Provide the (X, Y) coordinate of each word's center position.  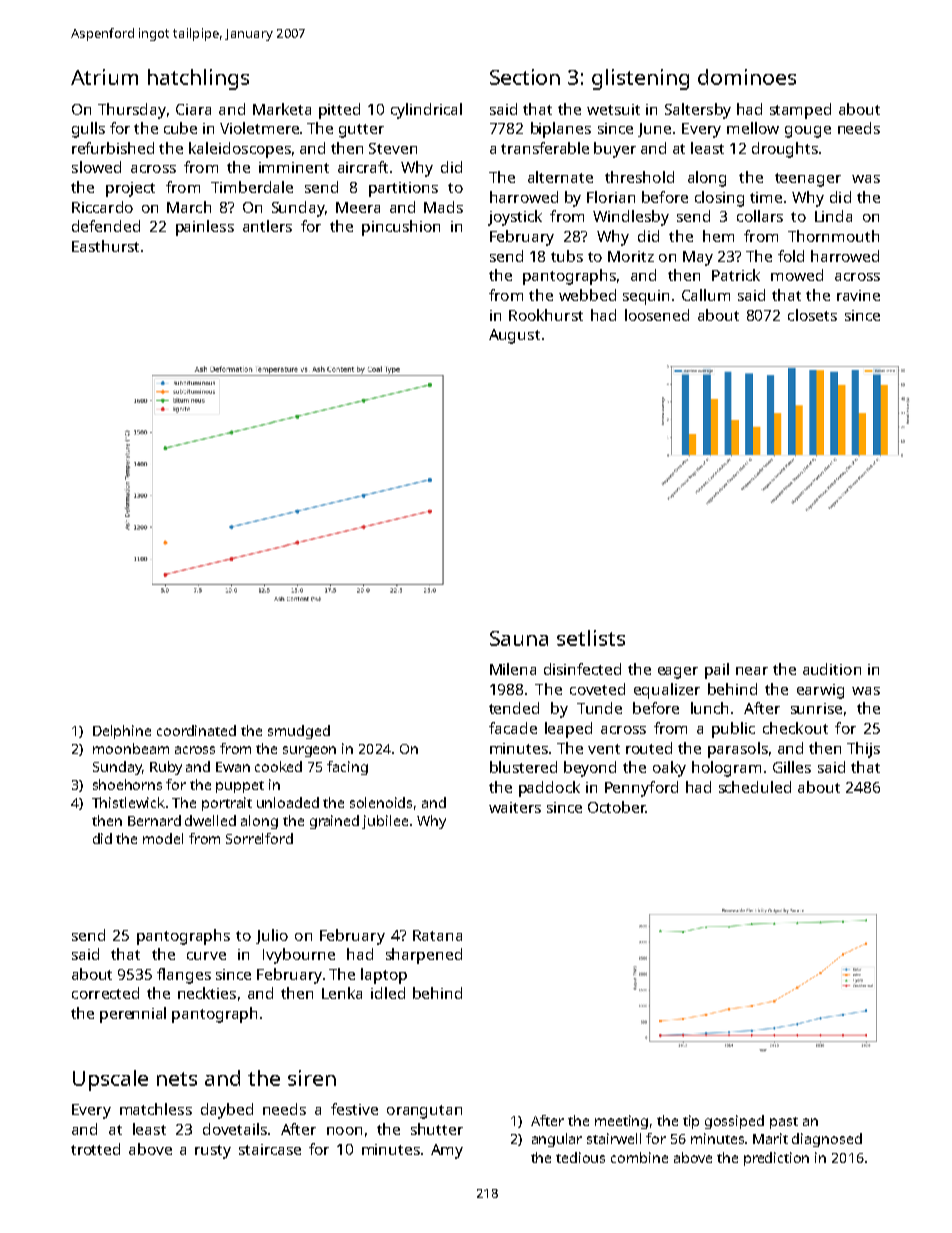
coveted (597, 689)
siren (312, 1078)
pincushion (401, 228)
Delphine (122, 732)
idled (388, 993)
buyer (615, 150)
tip (691, 1122)
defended (106, 226)
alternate (560, 177)
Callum (706, 295)
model (163, 838)
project (130, 189)
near (752, 671)
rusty (213, 1152)
